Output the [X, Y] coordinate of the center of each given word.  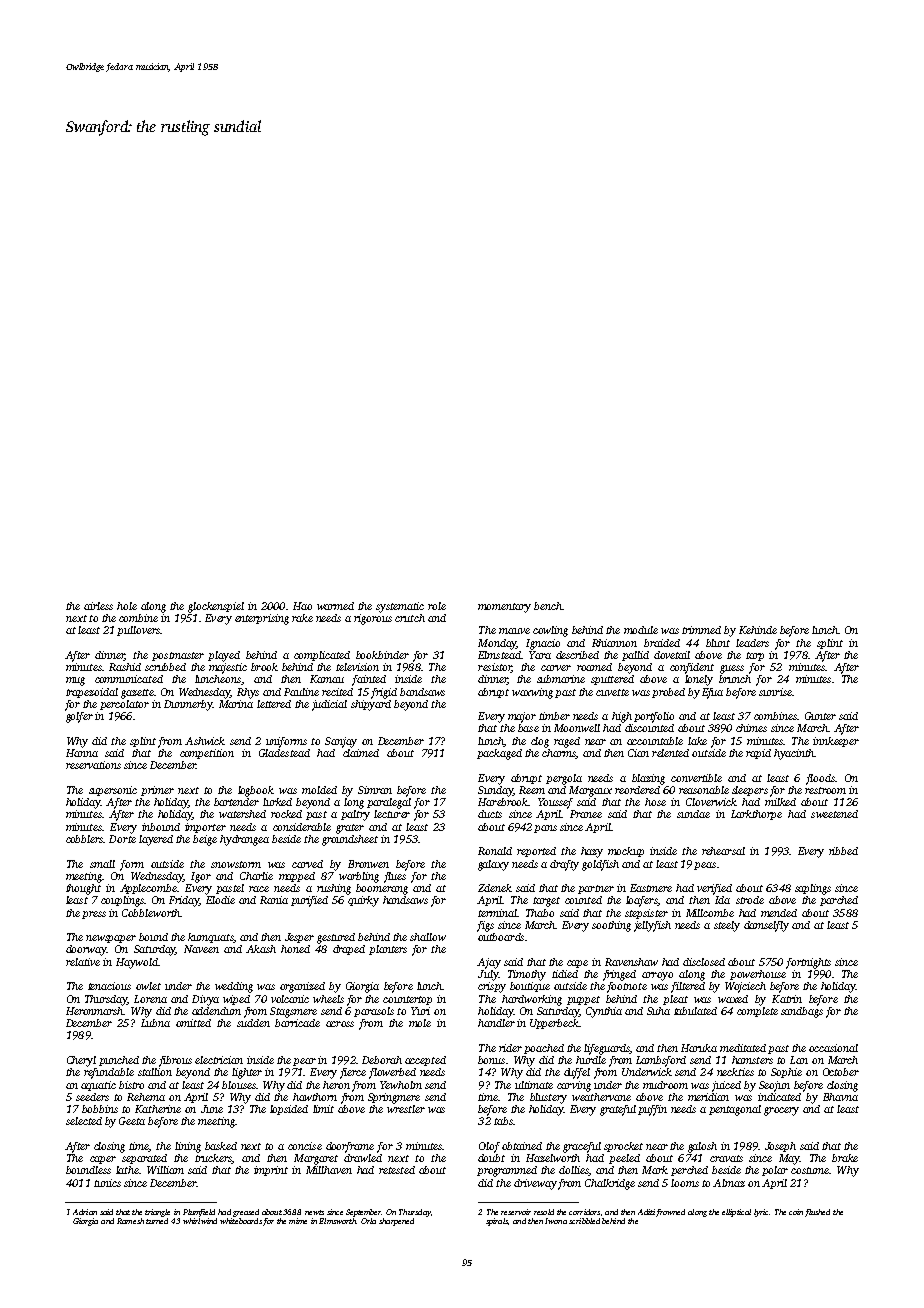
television [357, 667]
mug [75, 681]
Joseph [780, 1147]
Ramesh [130, 1221]
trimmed [701, 630]
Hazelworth [553, 1158]
